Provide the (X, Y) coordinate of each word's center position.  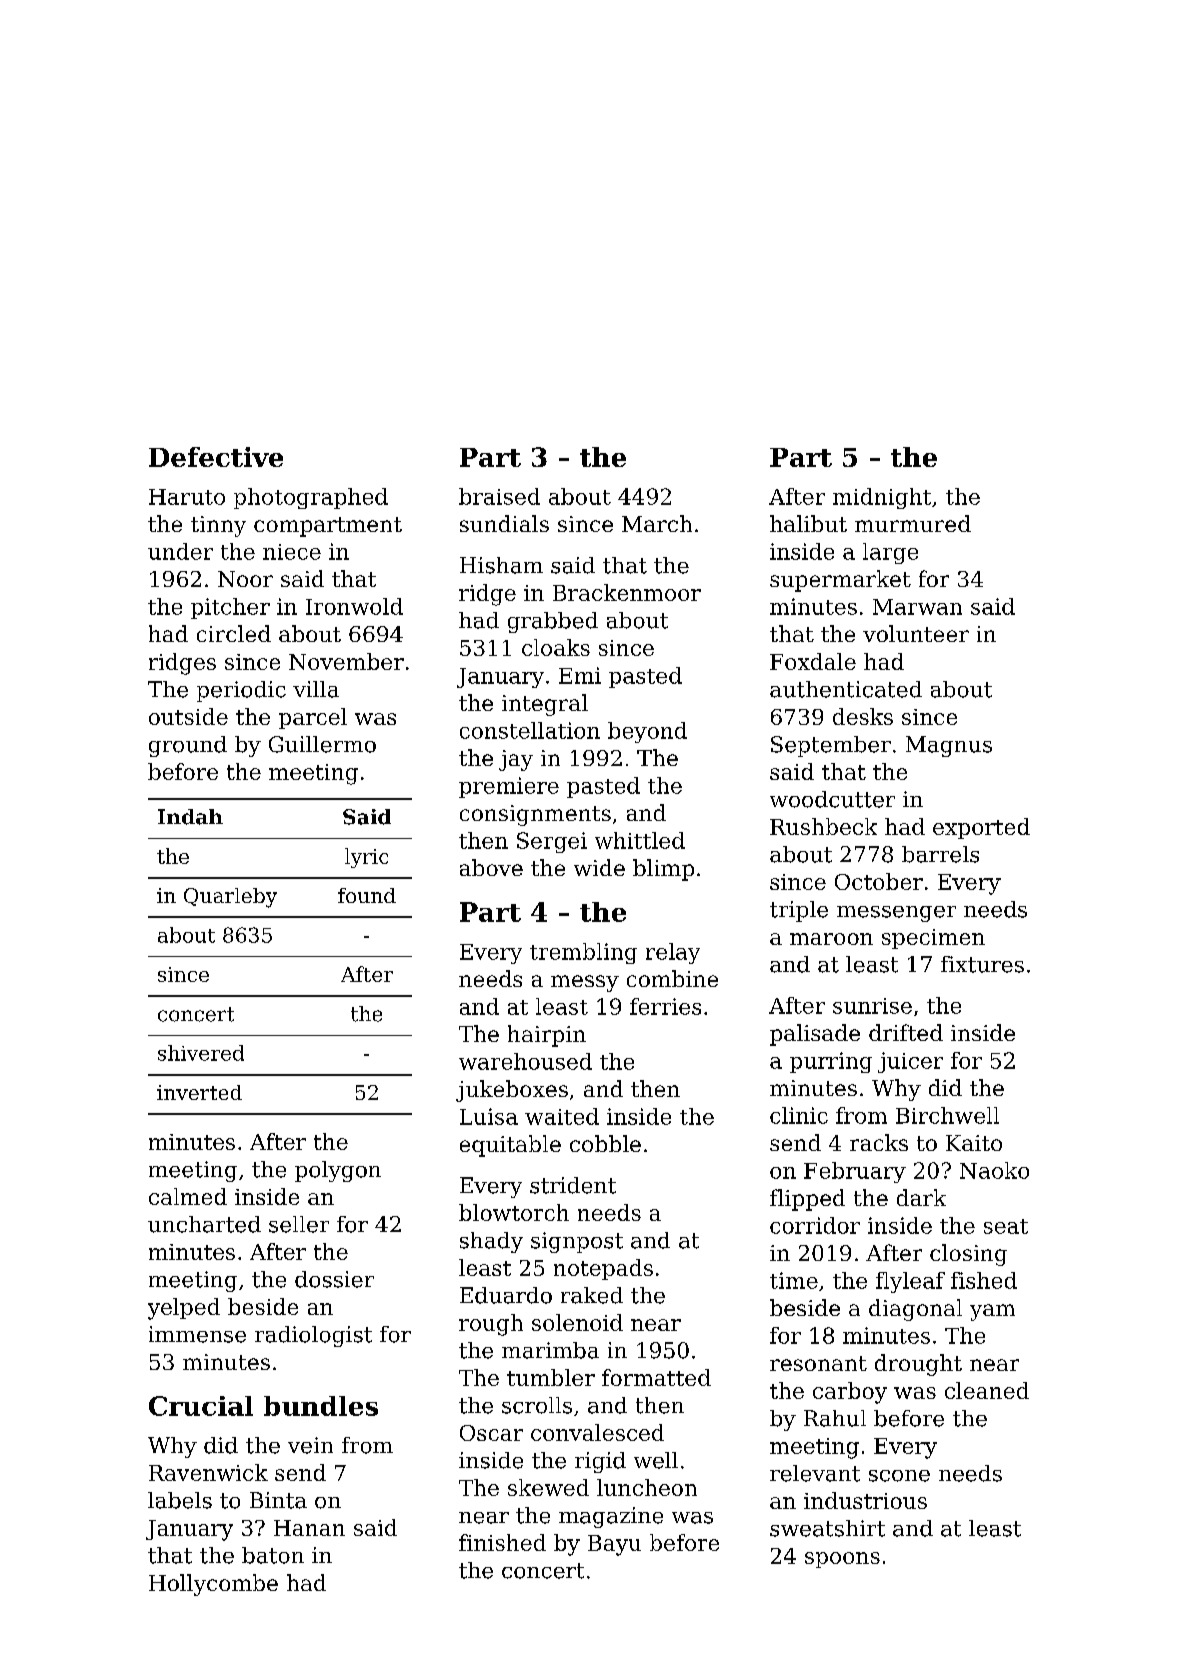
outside (188, 716)
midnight (882, 498)
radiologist (313, 1336)
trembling (583, 953)
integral (545, 705)
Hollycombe (213, 1585)
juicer (910, 1062)
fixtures (982, 964)
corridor (815, 1225)
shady (491, 1242)
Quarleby (230, 898)
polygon (338, 1171)
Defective (216, 457)
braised (499, 496)
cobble (605, 1143)
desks (863, 716)
